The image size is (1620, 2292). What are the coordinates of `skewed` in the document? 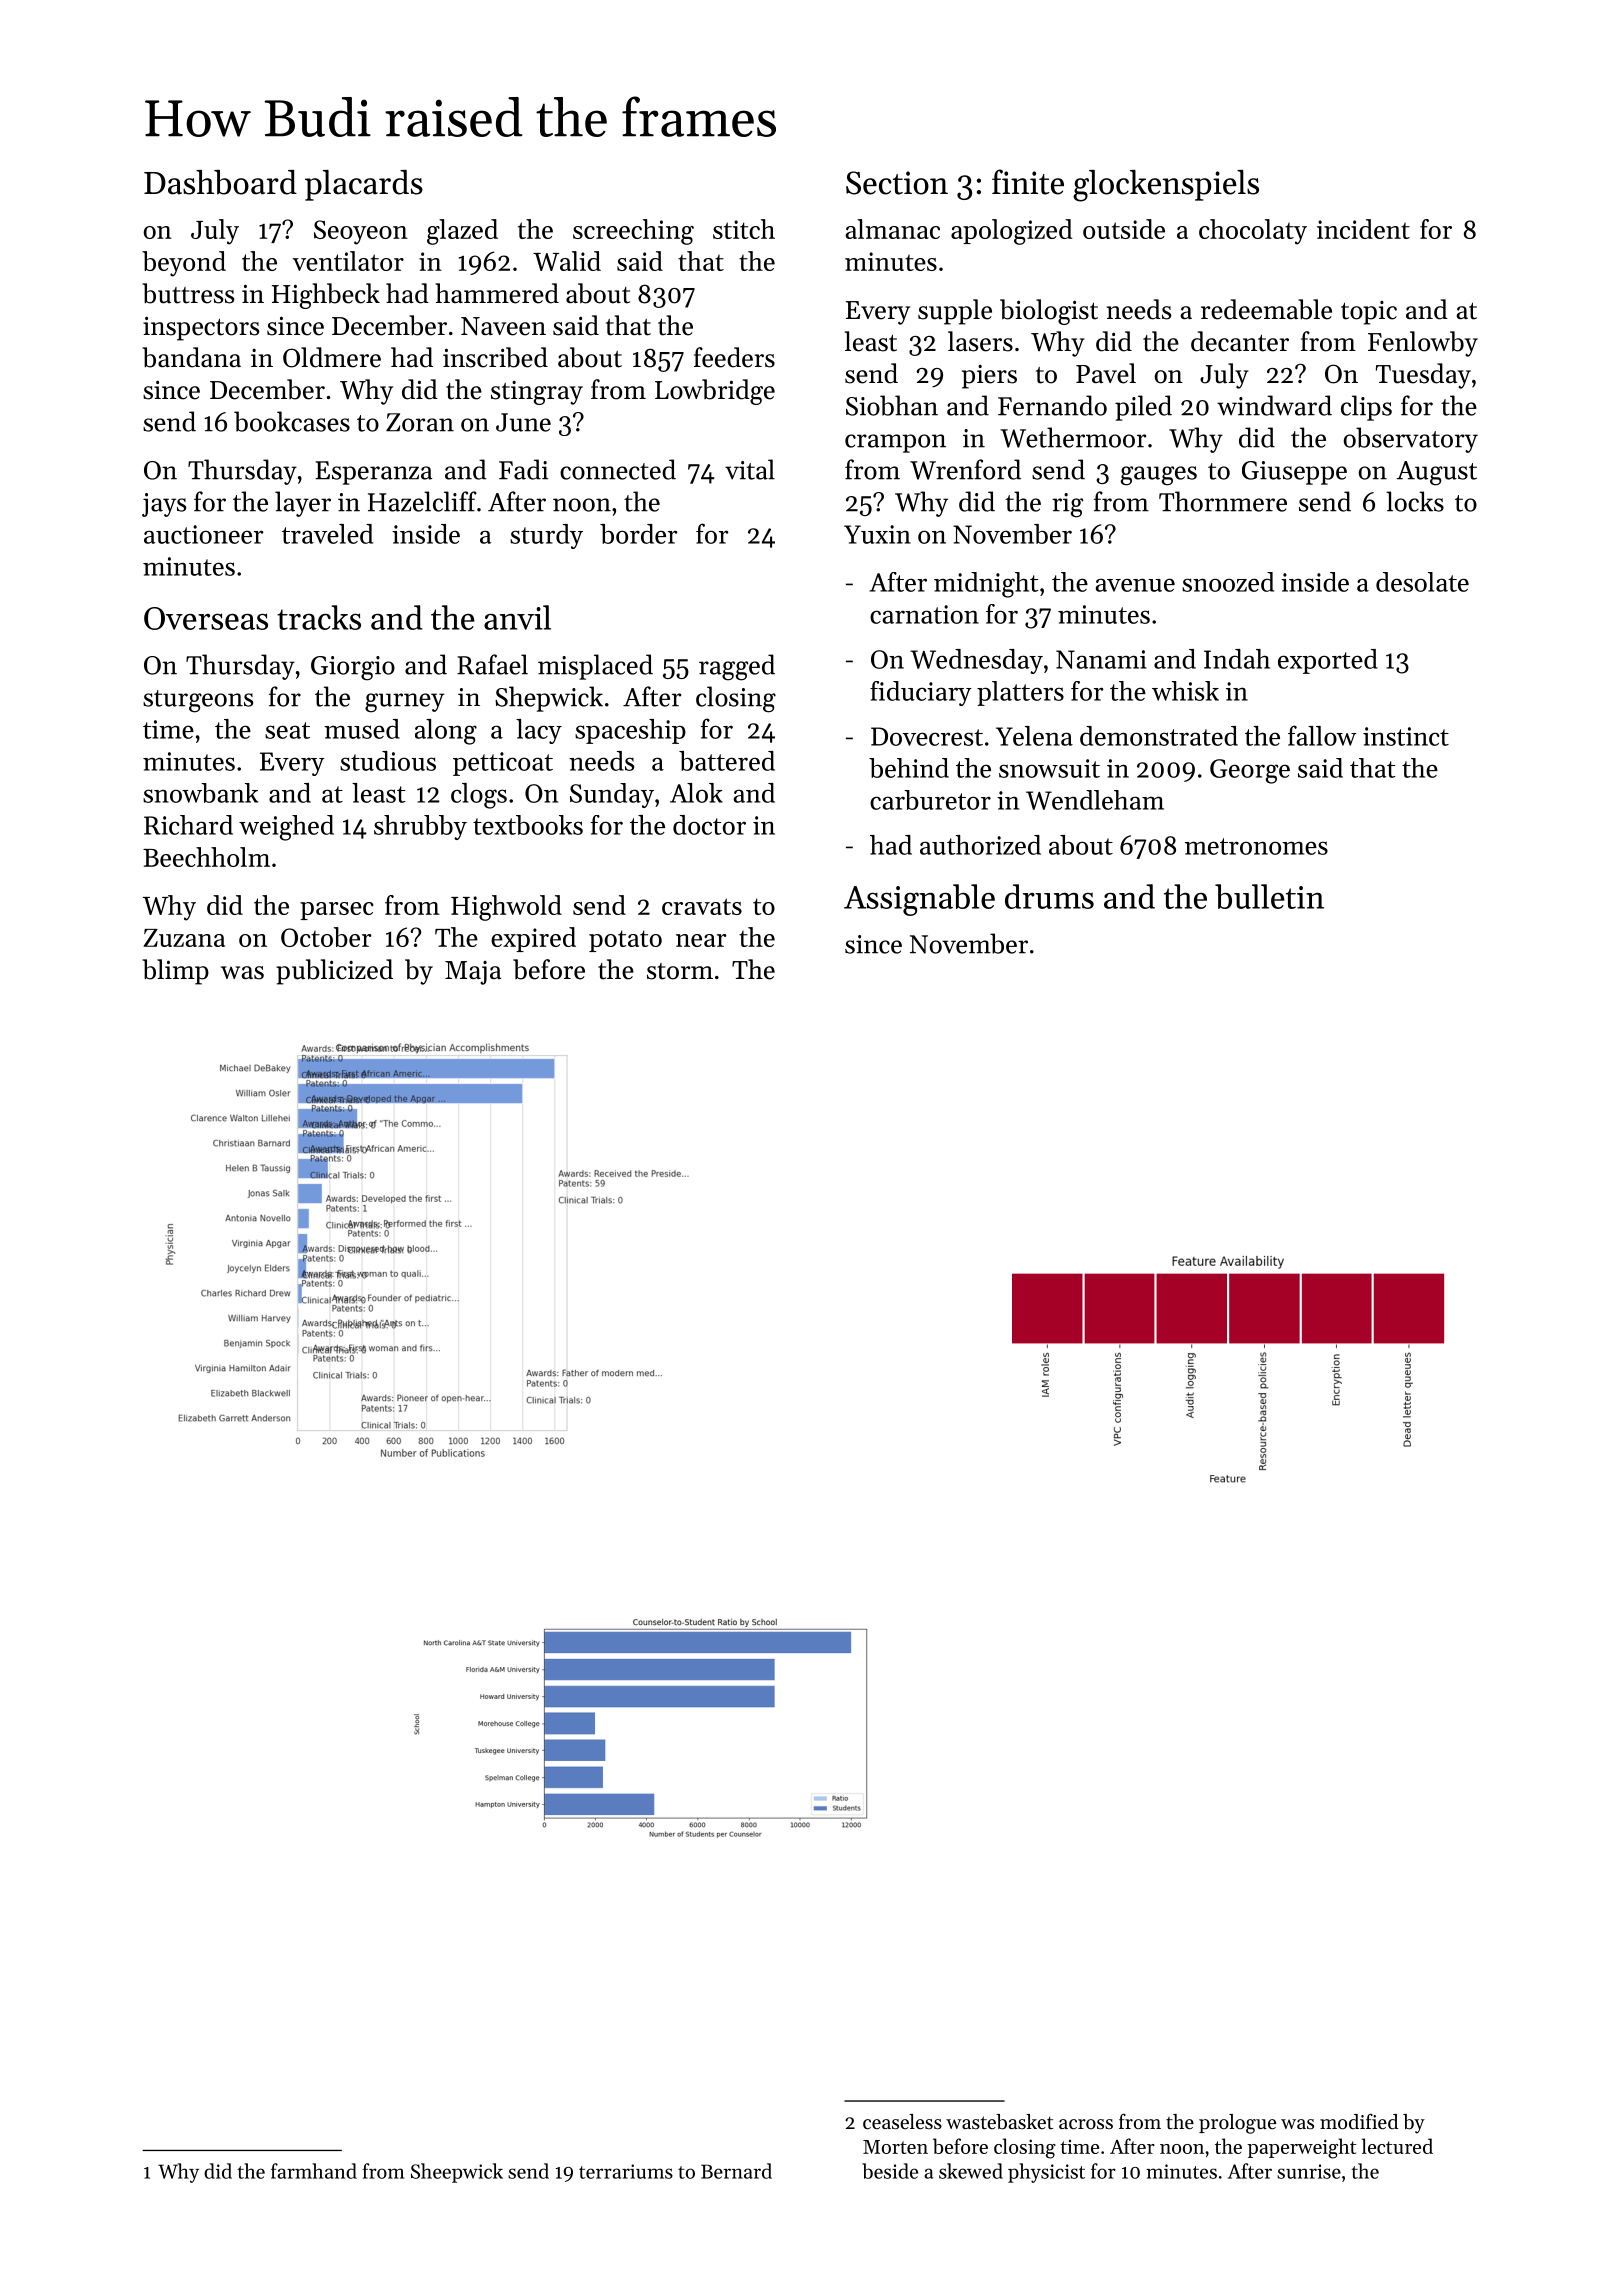 It's located at (971, 2171).
